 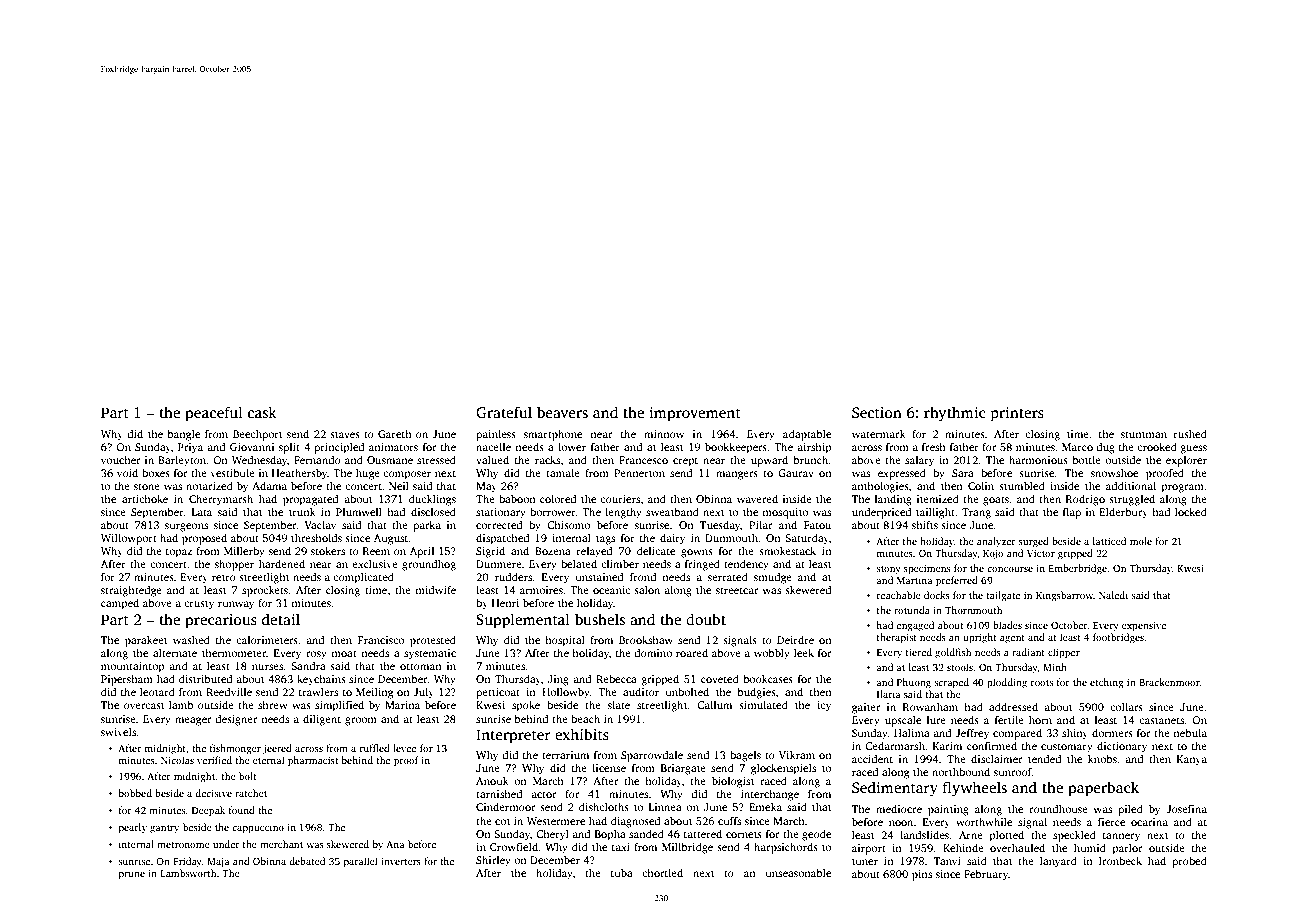 What do you see at coordinates (562, 412) in the screenshot?
I see `beavers` at bounding box center [562, 412].
